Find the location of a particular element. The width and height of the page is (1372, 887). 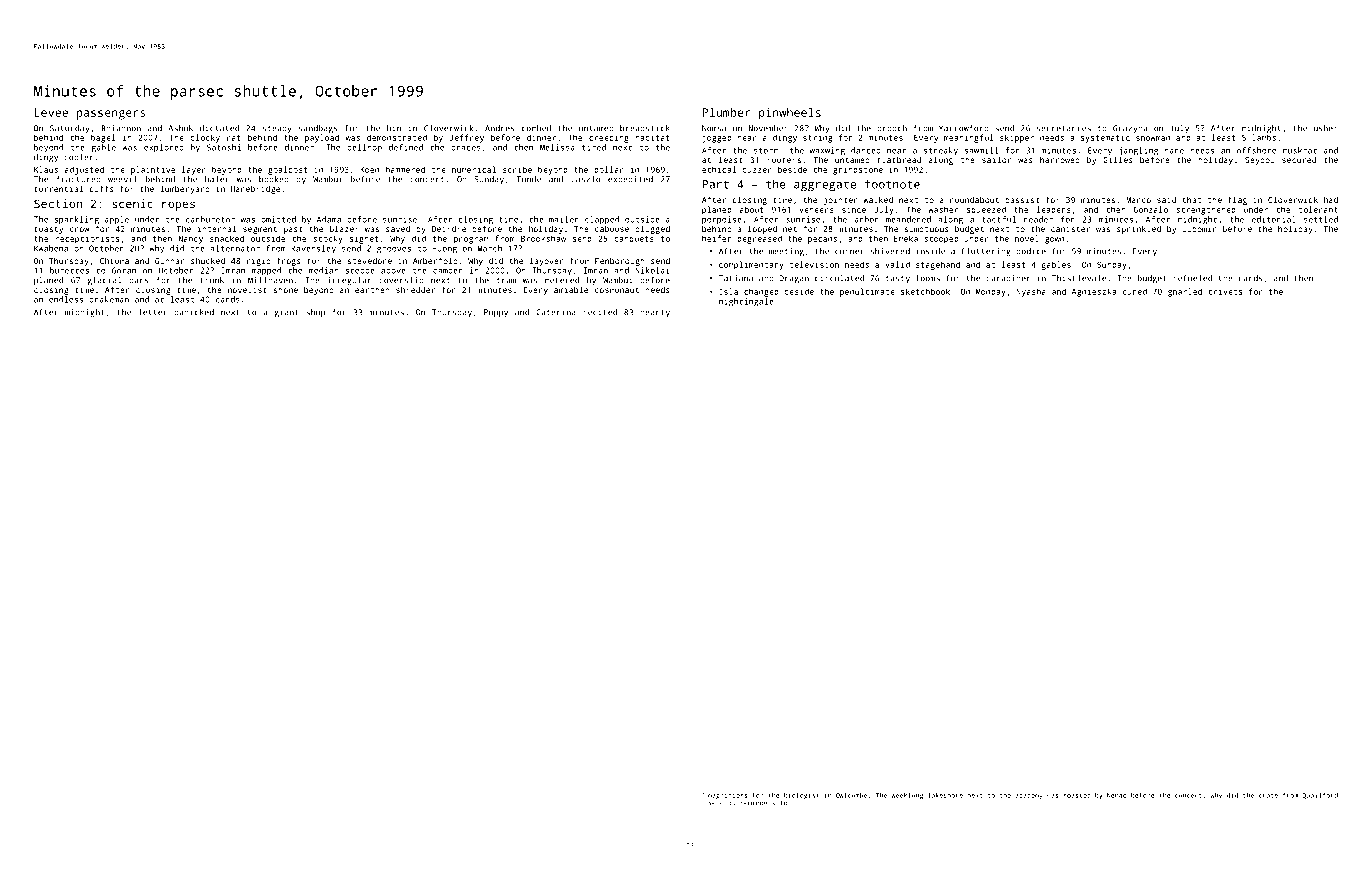

Levee is located at coordinates (51, 112).
